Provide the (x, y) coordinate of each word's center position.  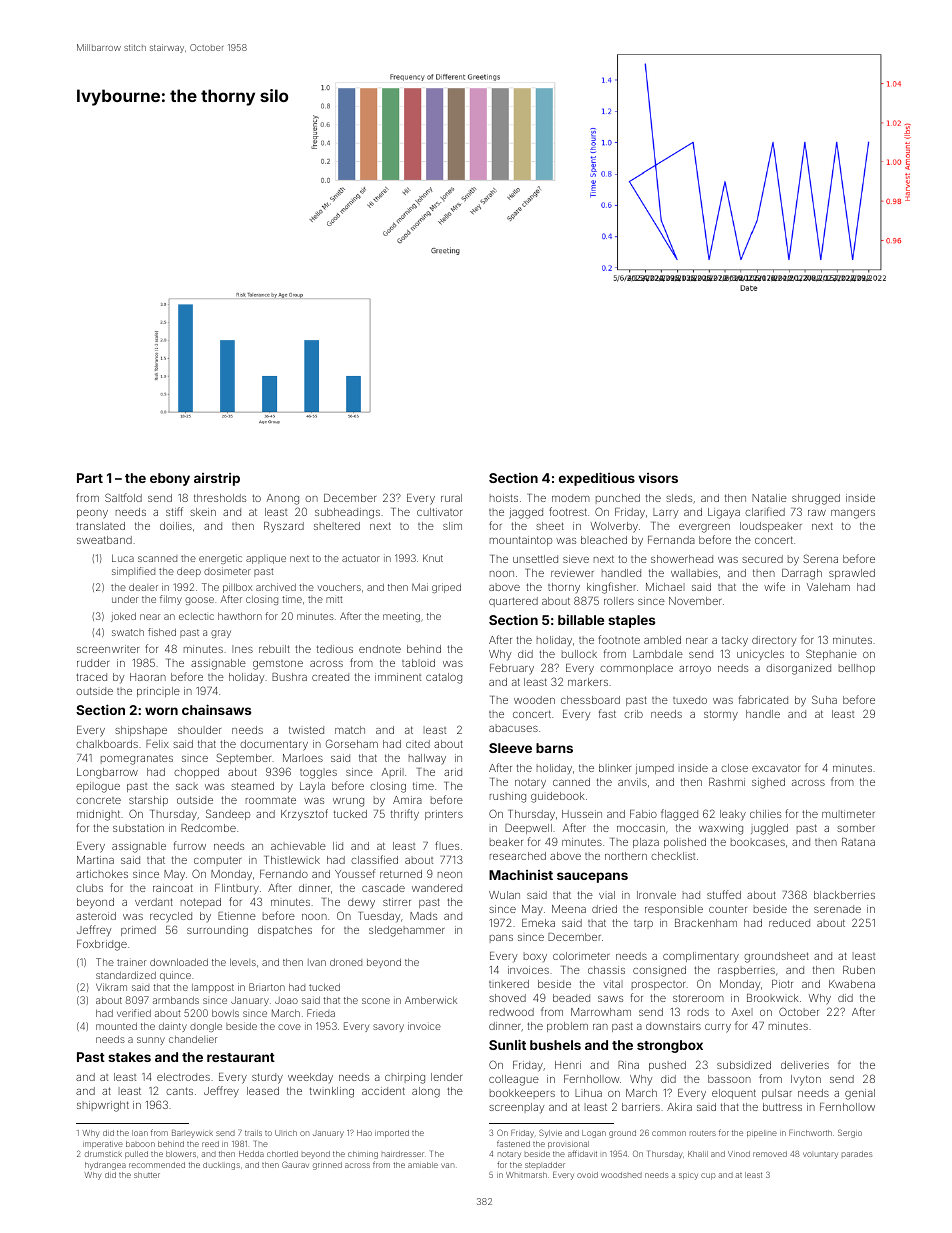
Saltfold (123, 497)
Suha (824, 699)
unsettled (535, 559)
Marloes (303, 758)
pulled (136, 1155)
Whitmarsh (526, 1175)
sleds (679, 498)
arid (453, 772)
